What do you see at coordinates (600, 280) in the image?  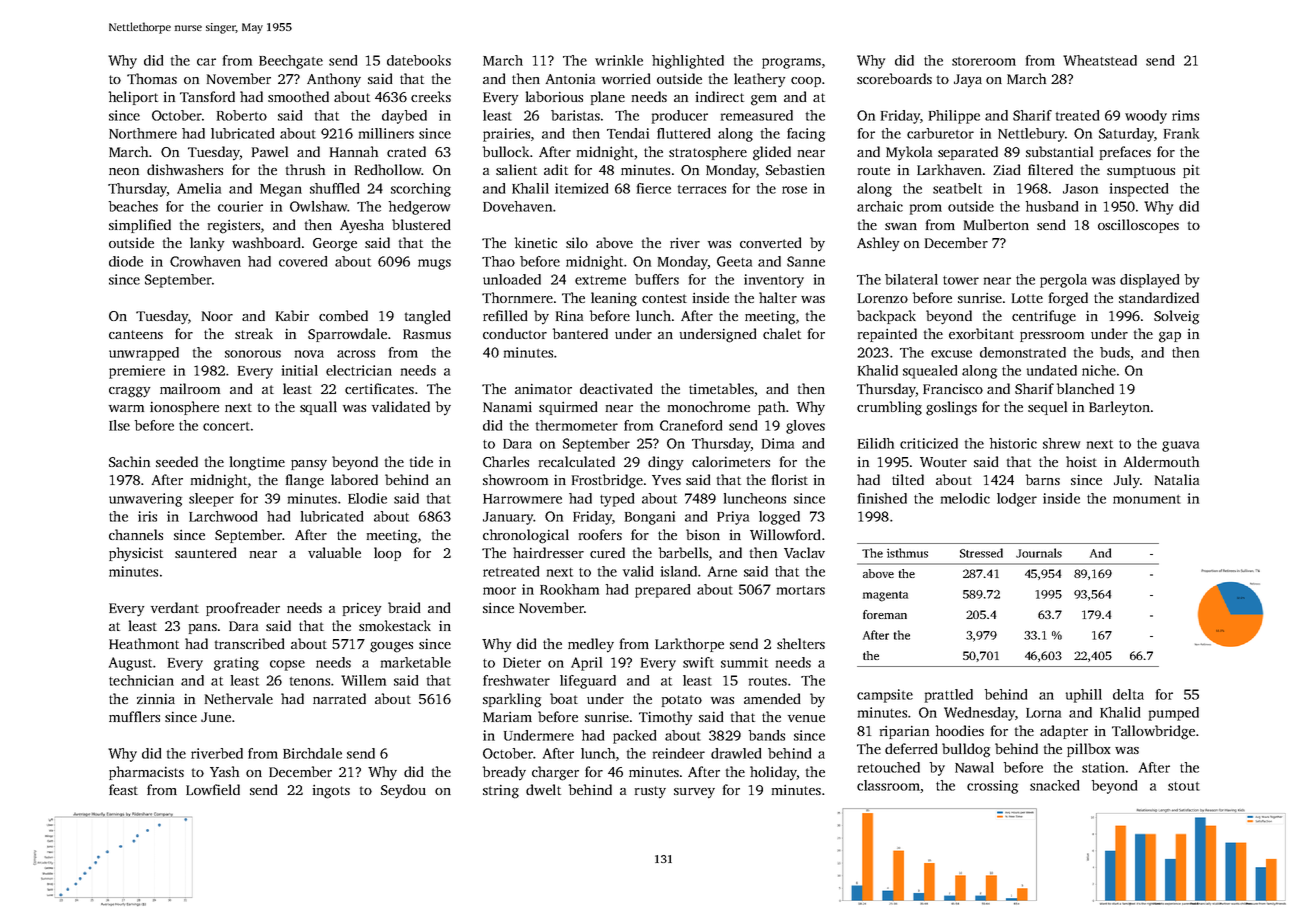 I see `extreme` at bounding box center [600, 280].
